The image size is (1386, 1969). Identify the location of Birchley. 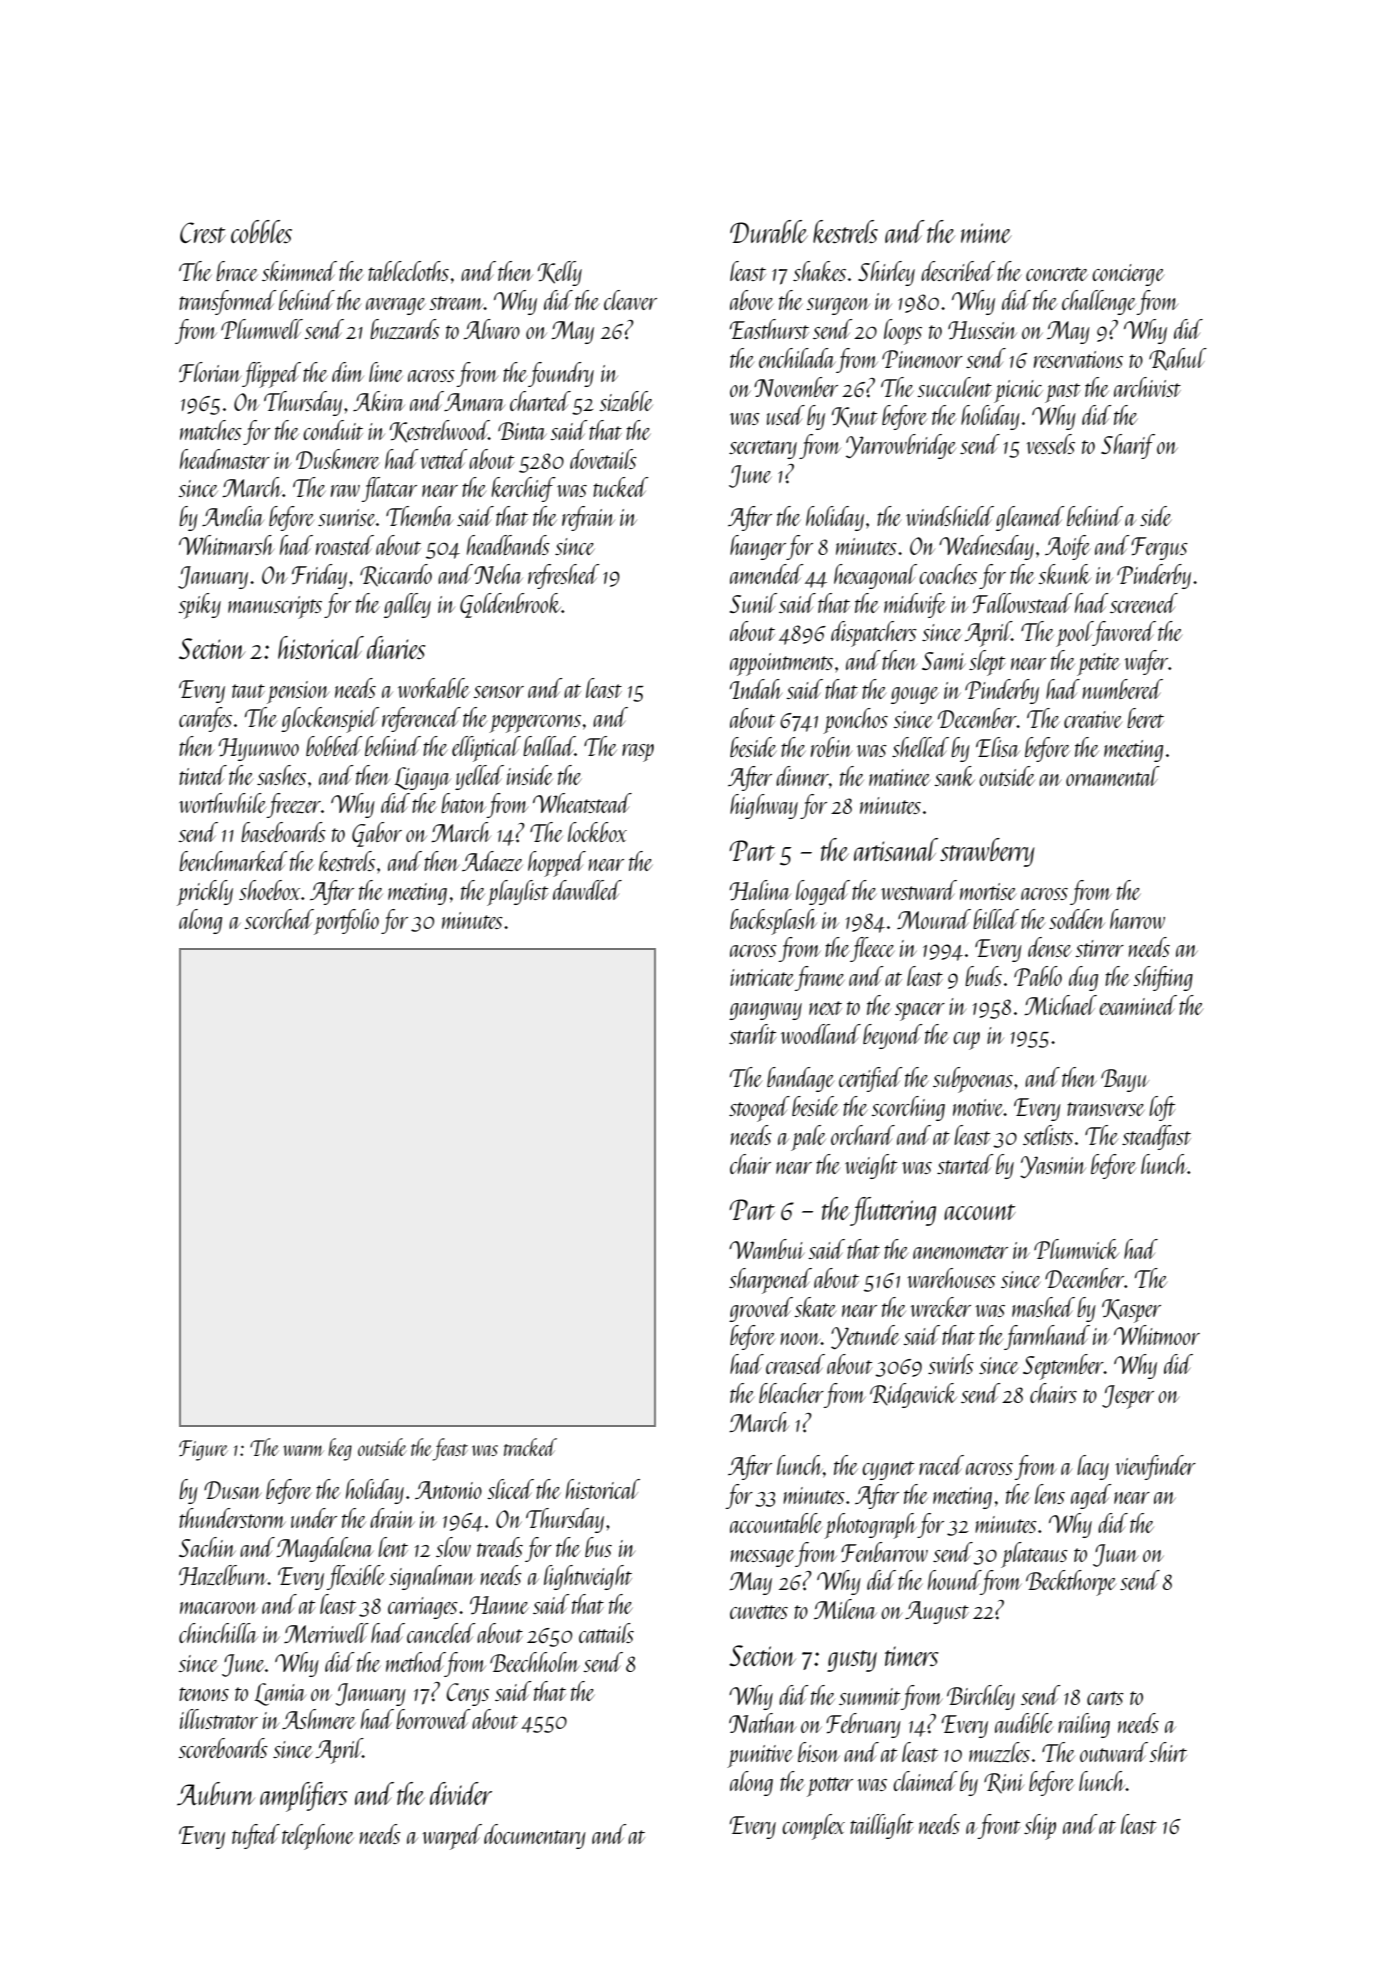
(981, 1697).
